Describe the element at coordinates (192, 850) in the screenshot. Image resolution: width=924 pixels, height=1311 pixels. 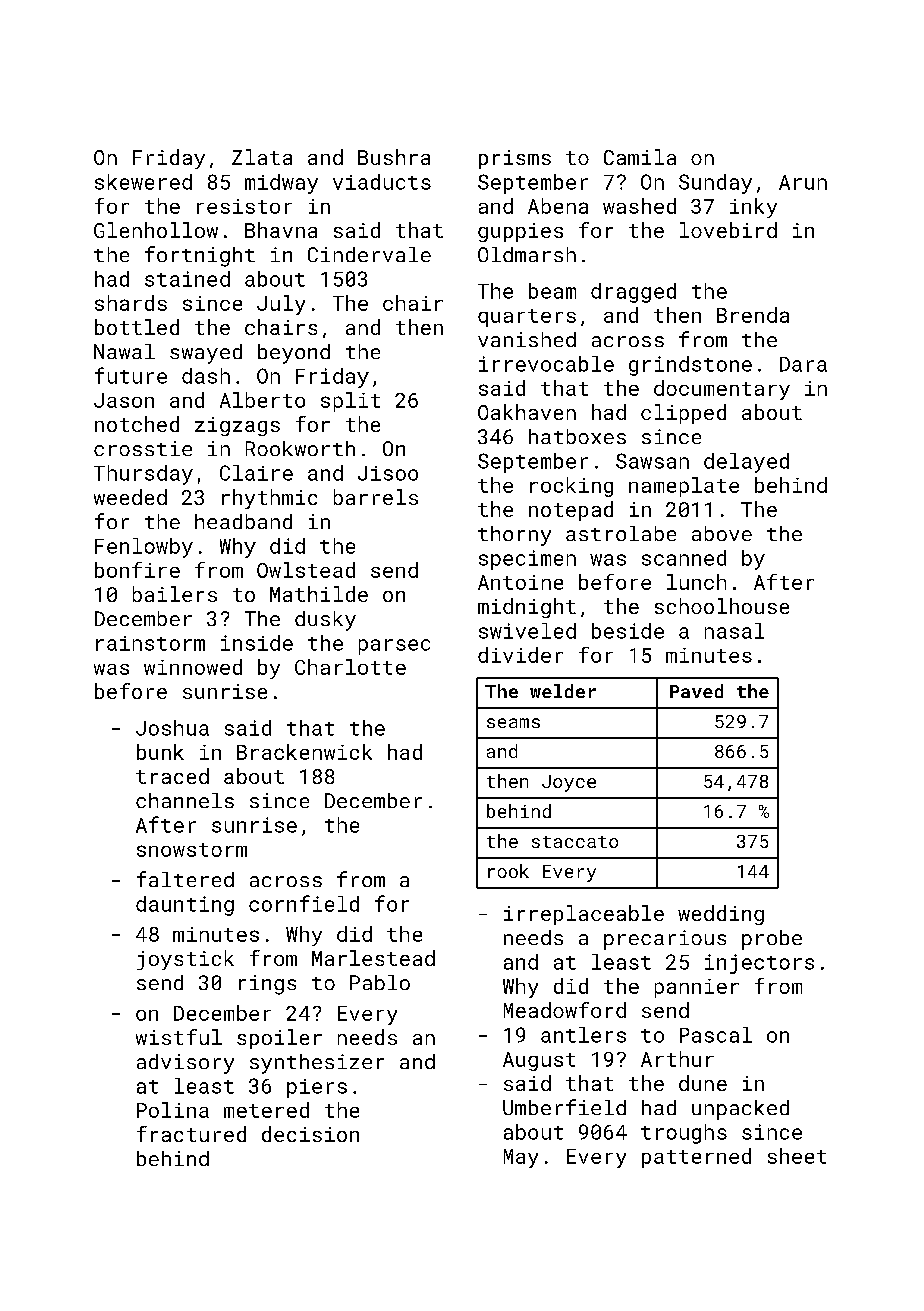
I see `snowstorm` at that location.
